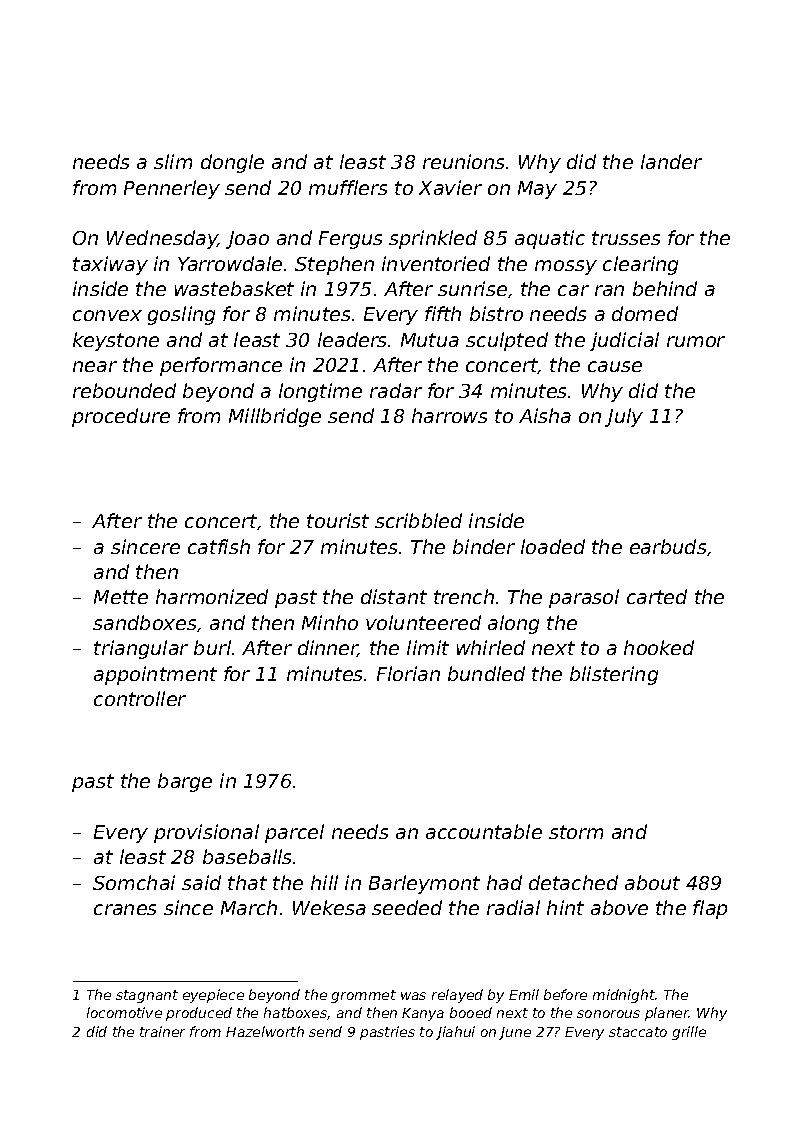 The image size is (807, 1145). Describe the element at coordinates (430, 340) in the image. I see `Mutua` at that location.
